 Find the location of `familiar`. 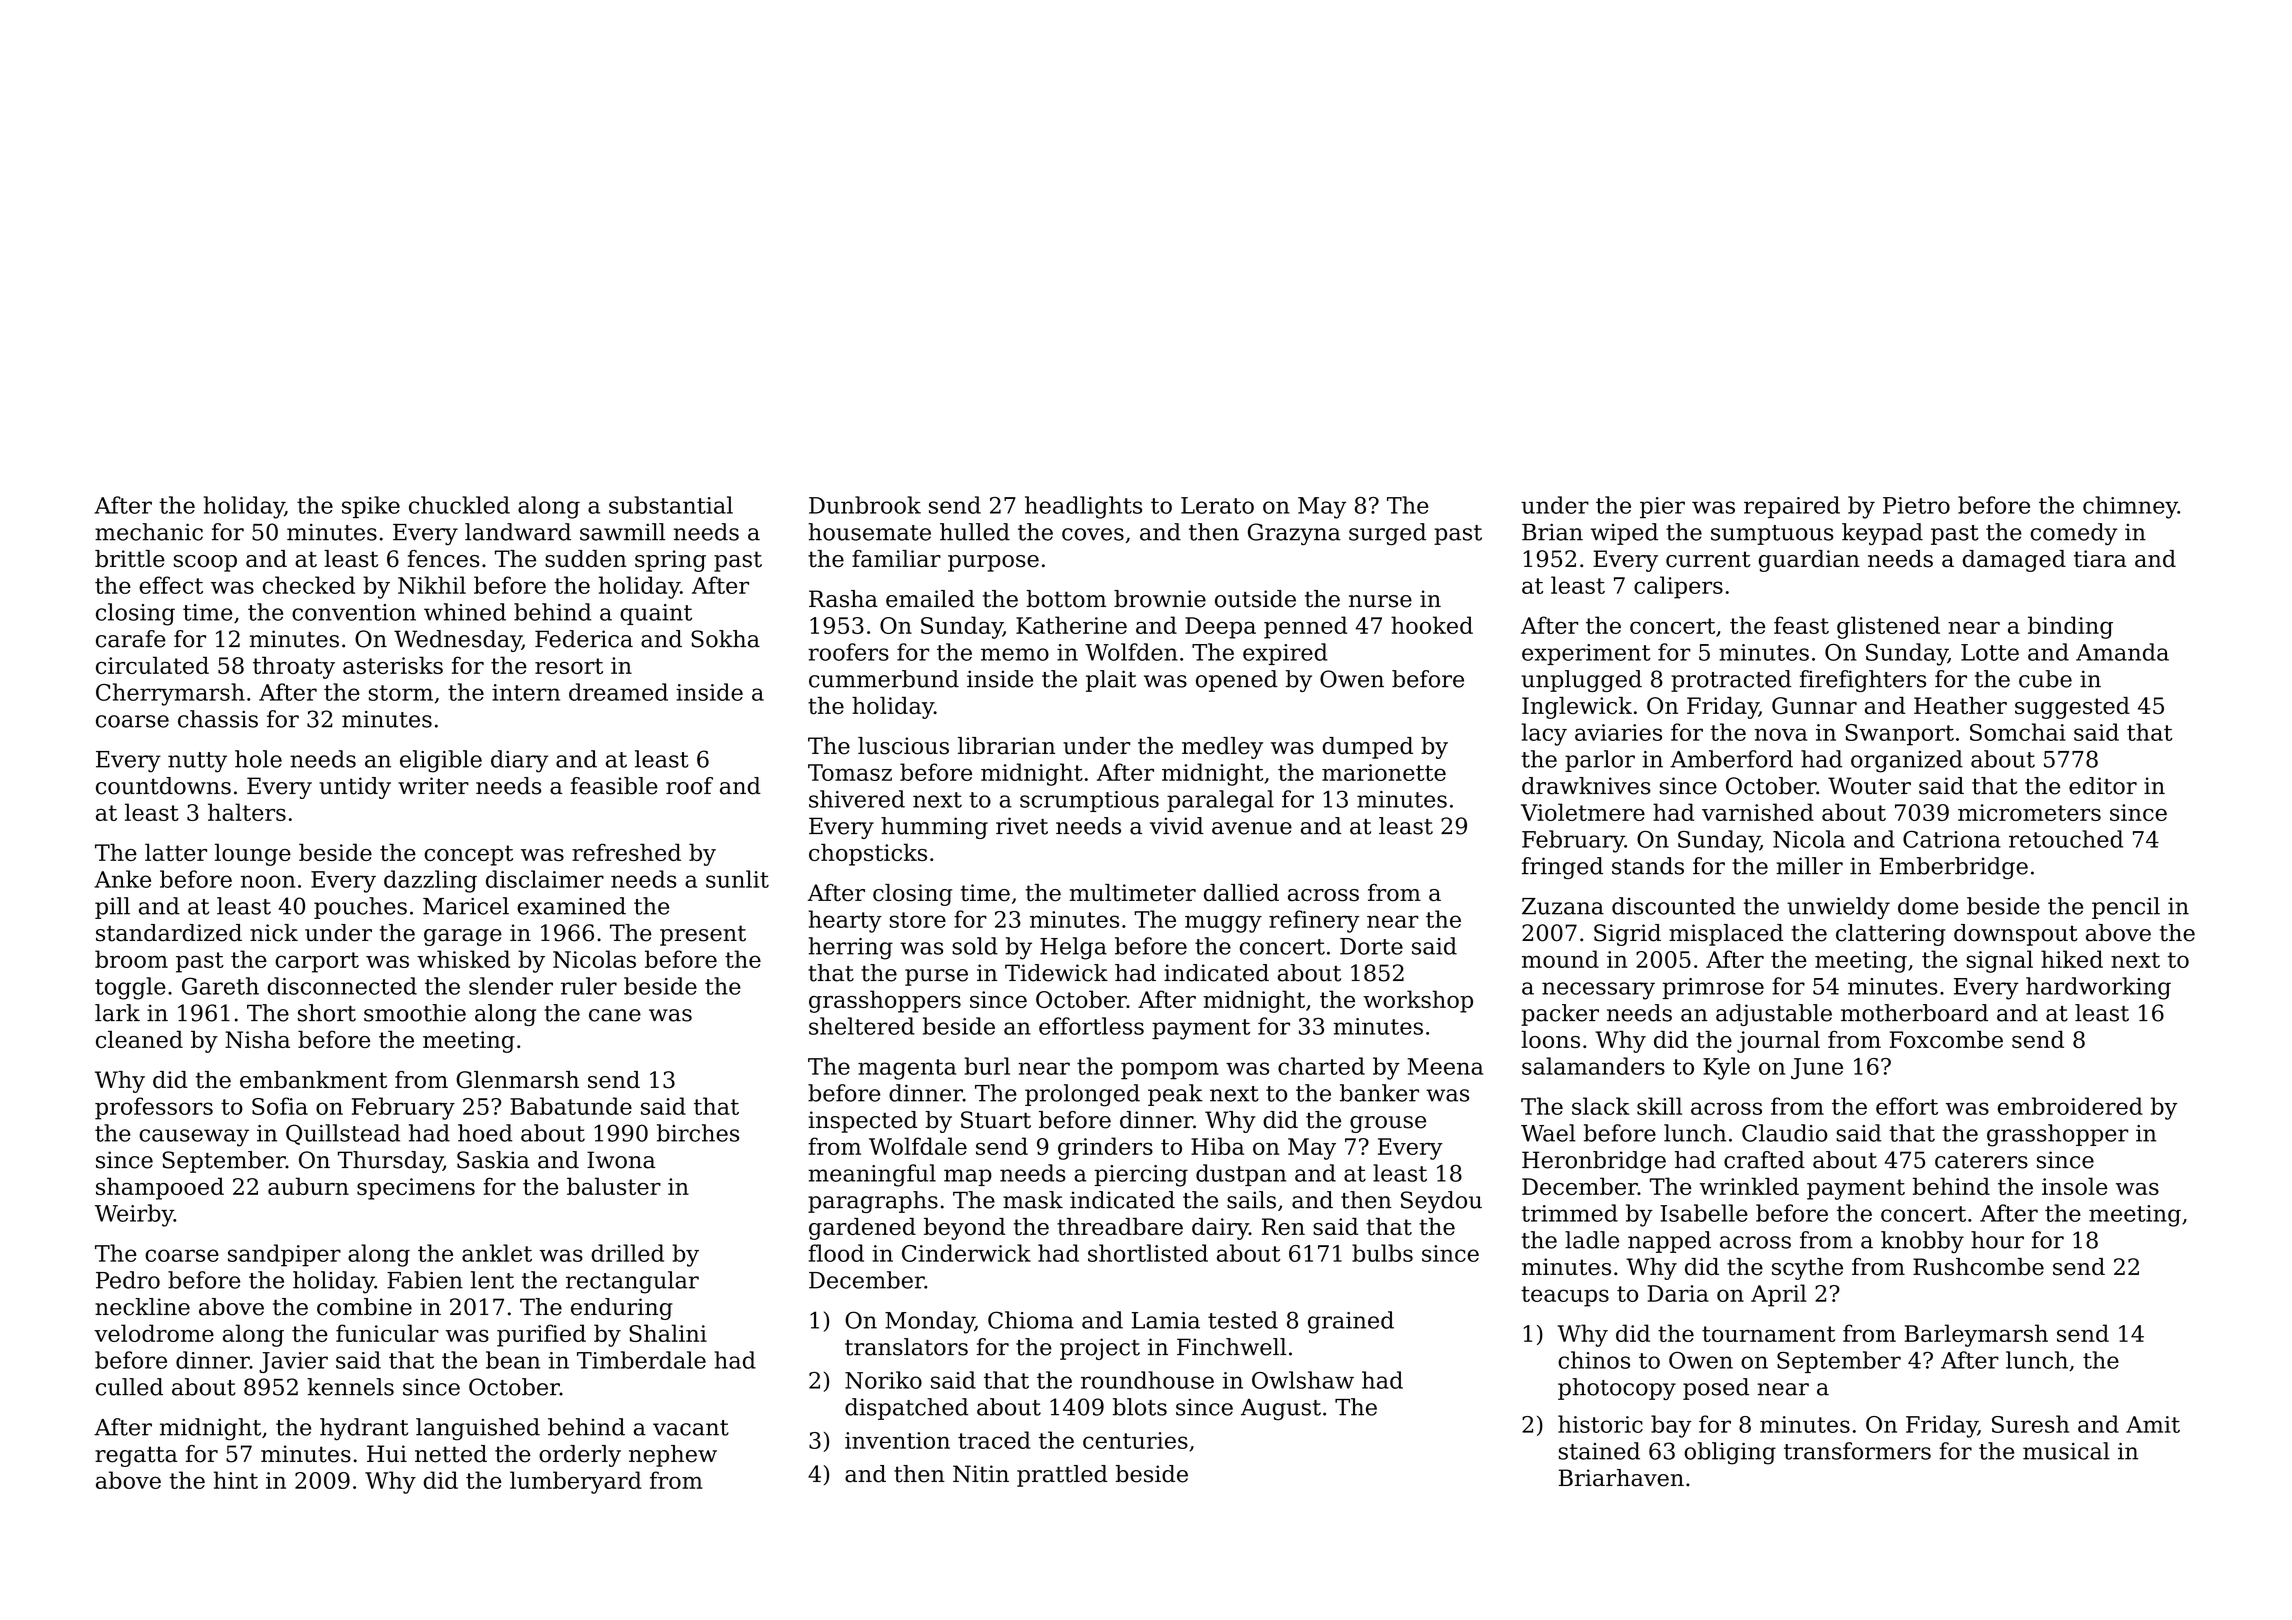

familiar is located at coordinates (896, 559).
